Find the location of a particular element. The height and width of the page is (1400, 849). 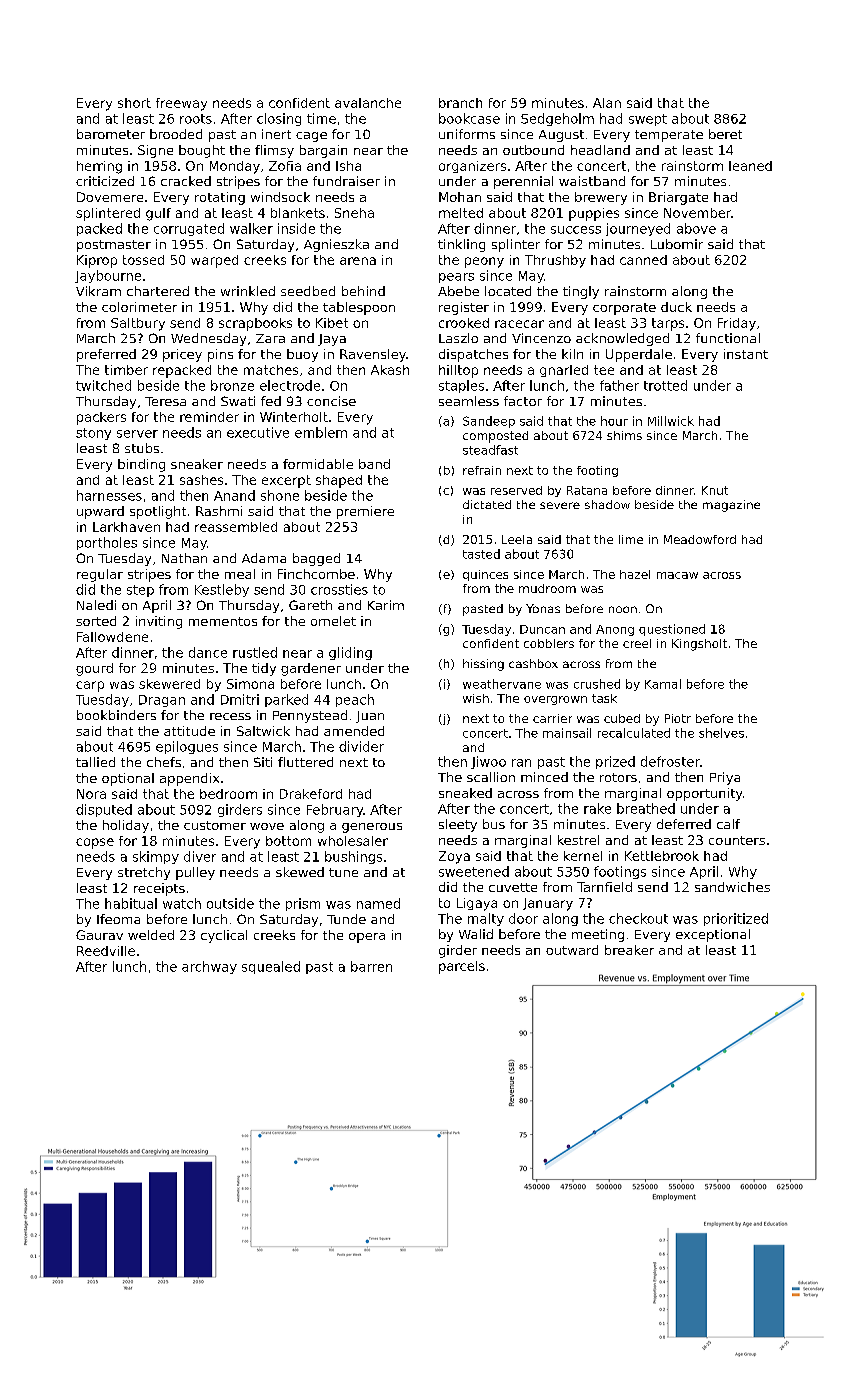

barren is located at coordinates (371, 966).
